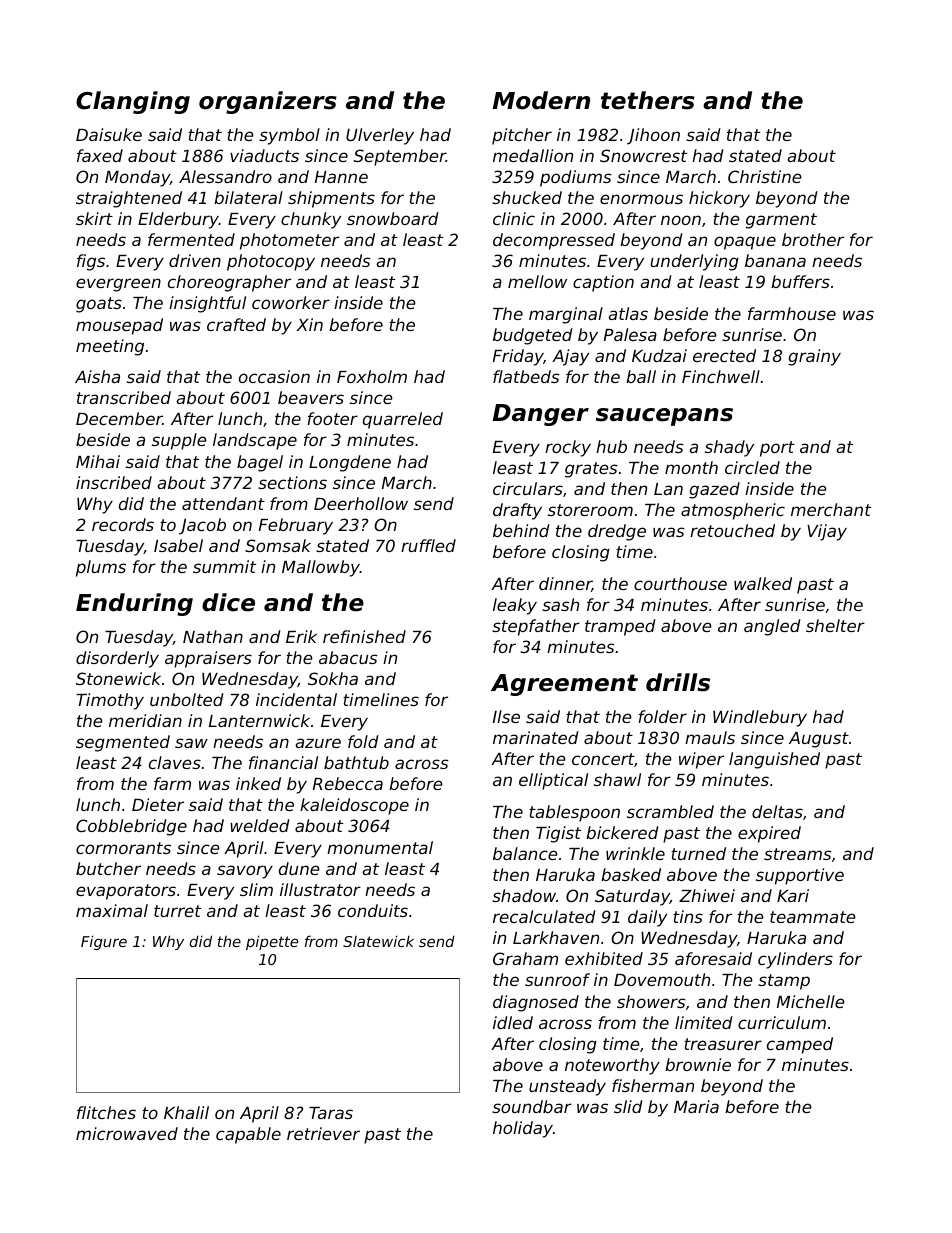  I want to click on shelter, so click(835, 625).
